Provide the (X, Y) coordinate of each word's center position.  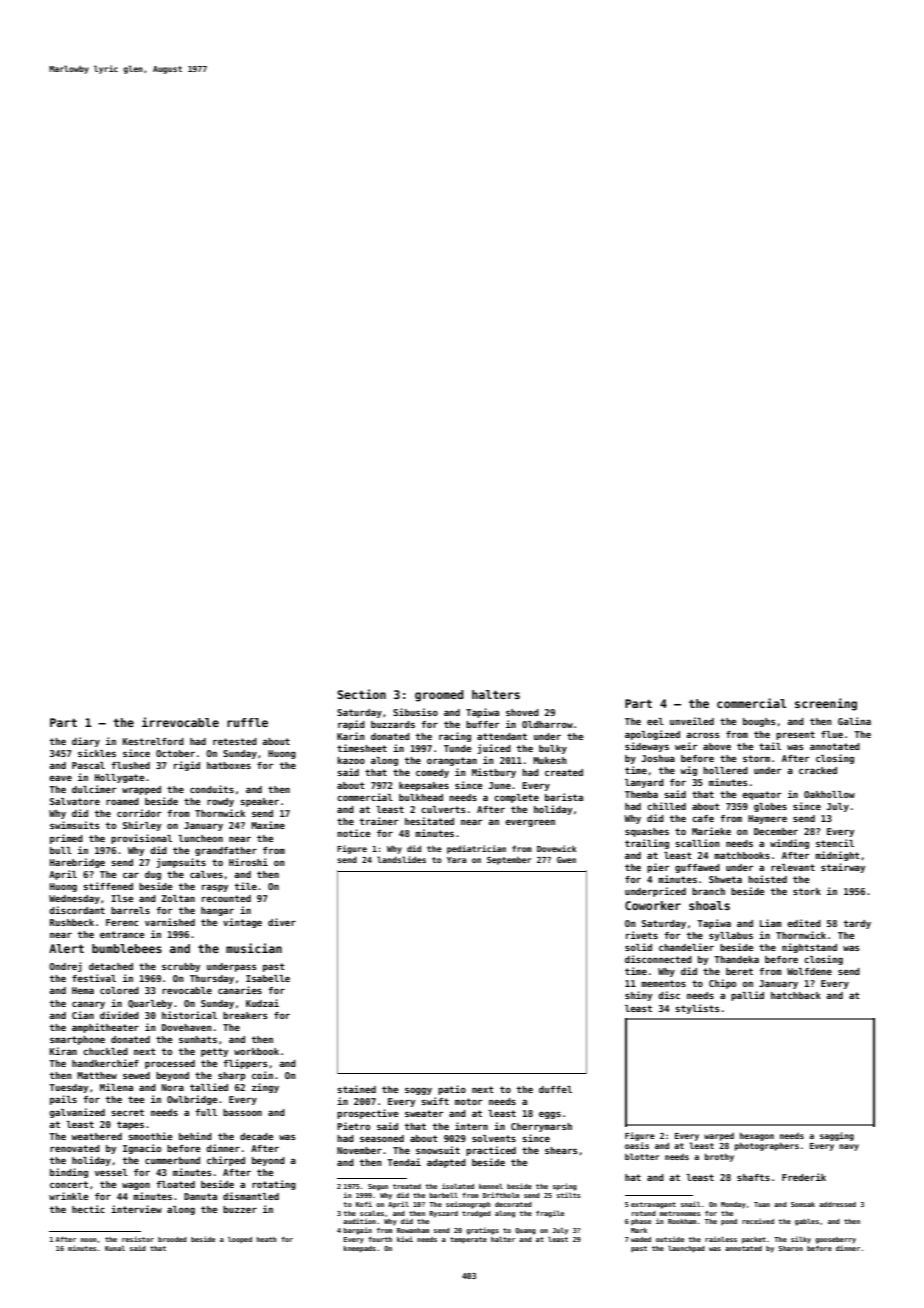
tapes (130, 1125)
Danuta (200, 1196)
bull (61, 850)
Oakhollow (829, 794)
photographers (767, 1146)
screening (826, 704)
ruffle (247, 722)
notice (353, 833)
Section (361, 694)
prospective (367, 1114)
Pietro (353, 1126)
